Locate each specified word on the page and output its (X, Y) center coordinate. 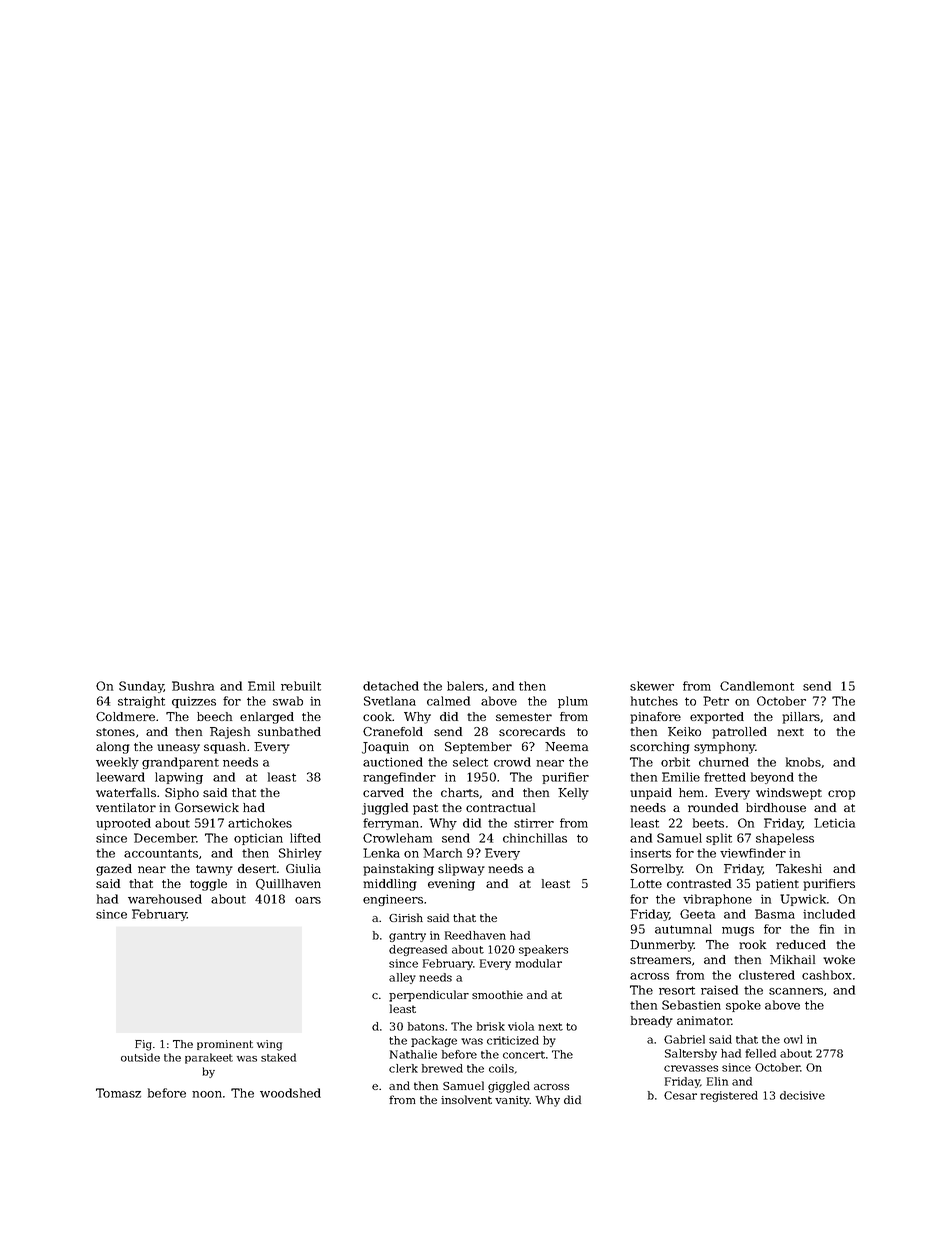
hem (691, 792)
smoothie (497, 994)
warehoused (165, 899)
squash (225, 748)
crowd (512, 762)
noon (207, 1094)
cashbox (827, 975)
